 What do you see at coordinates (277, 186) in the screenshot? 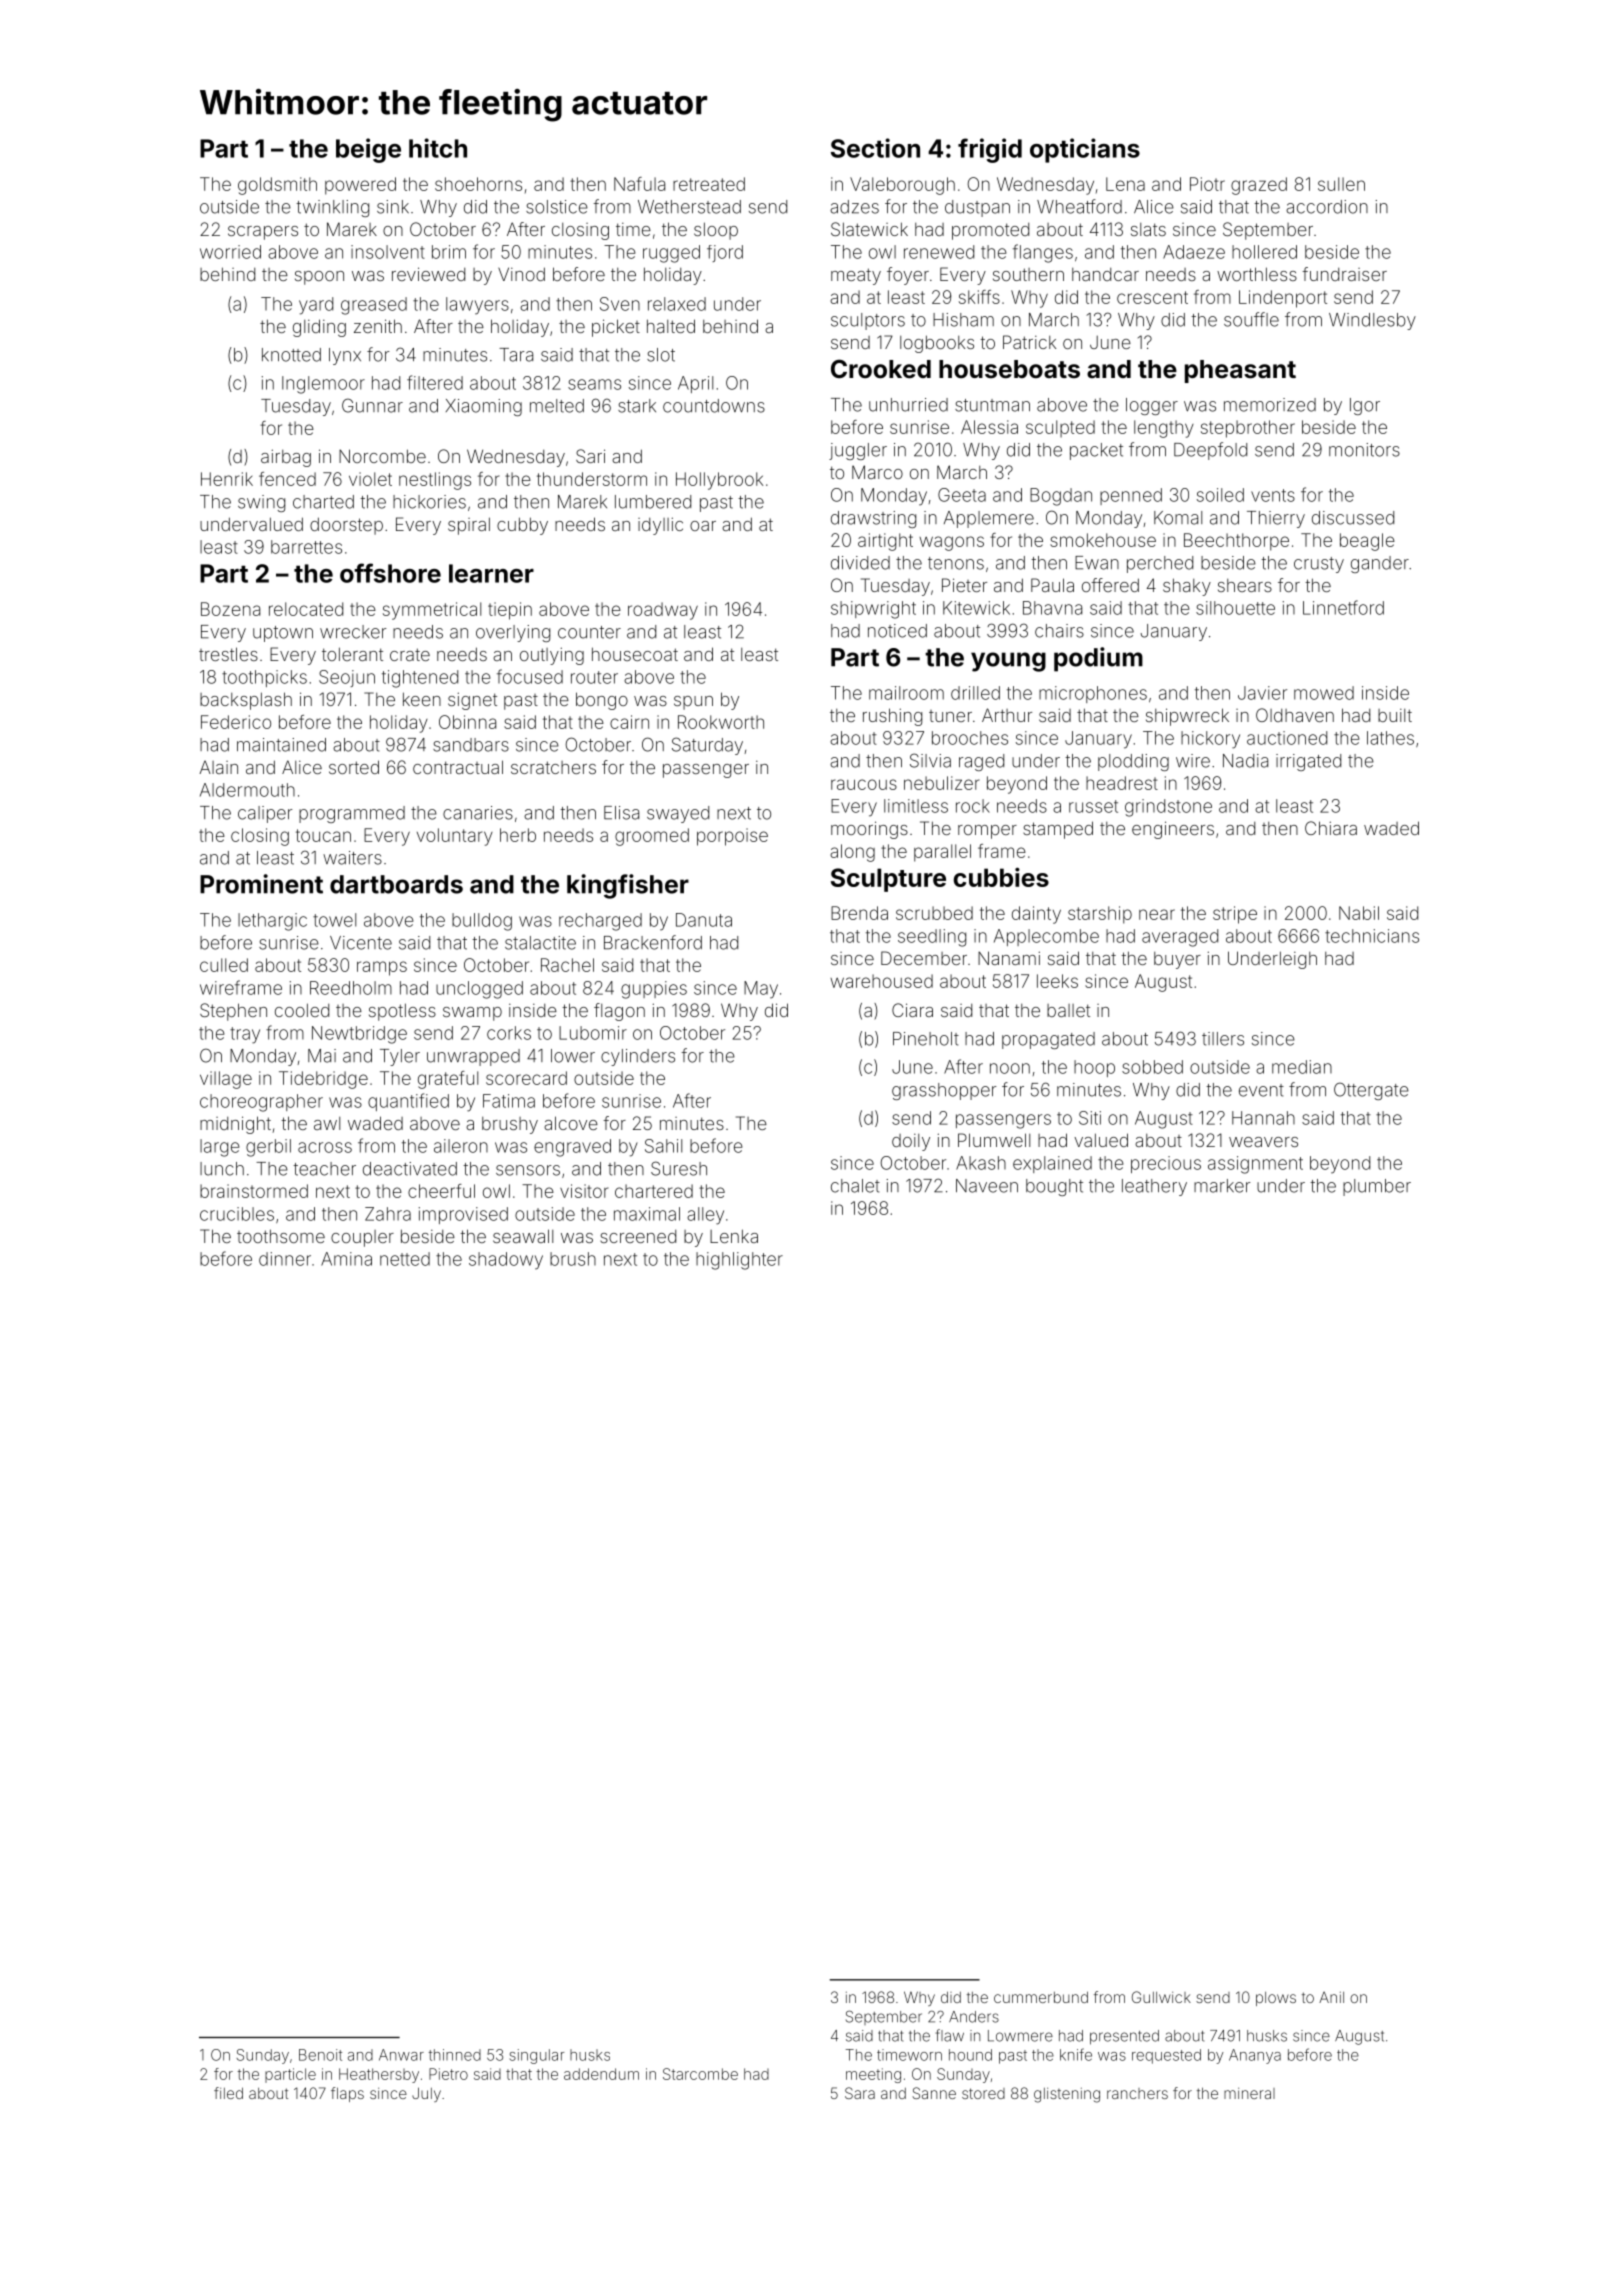
I see `goldsmith` at bounding box center [277, 186].
